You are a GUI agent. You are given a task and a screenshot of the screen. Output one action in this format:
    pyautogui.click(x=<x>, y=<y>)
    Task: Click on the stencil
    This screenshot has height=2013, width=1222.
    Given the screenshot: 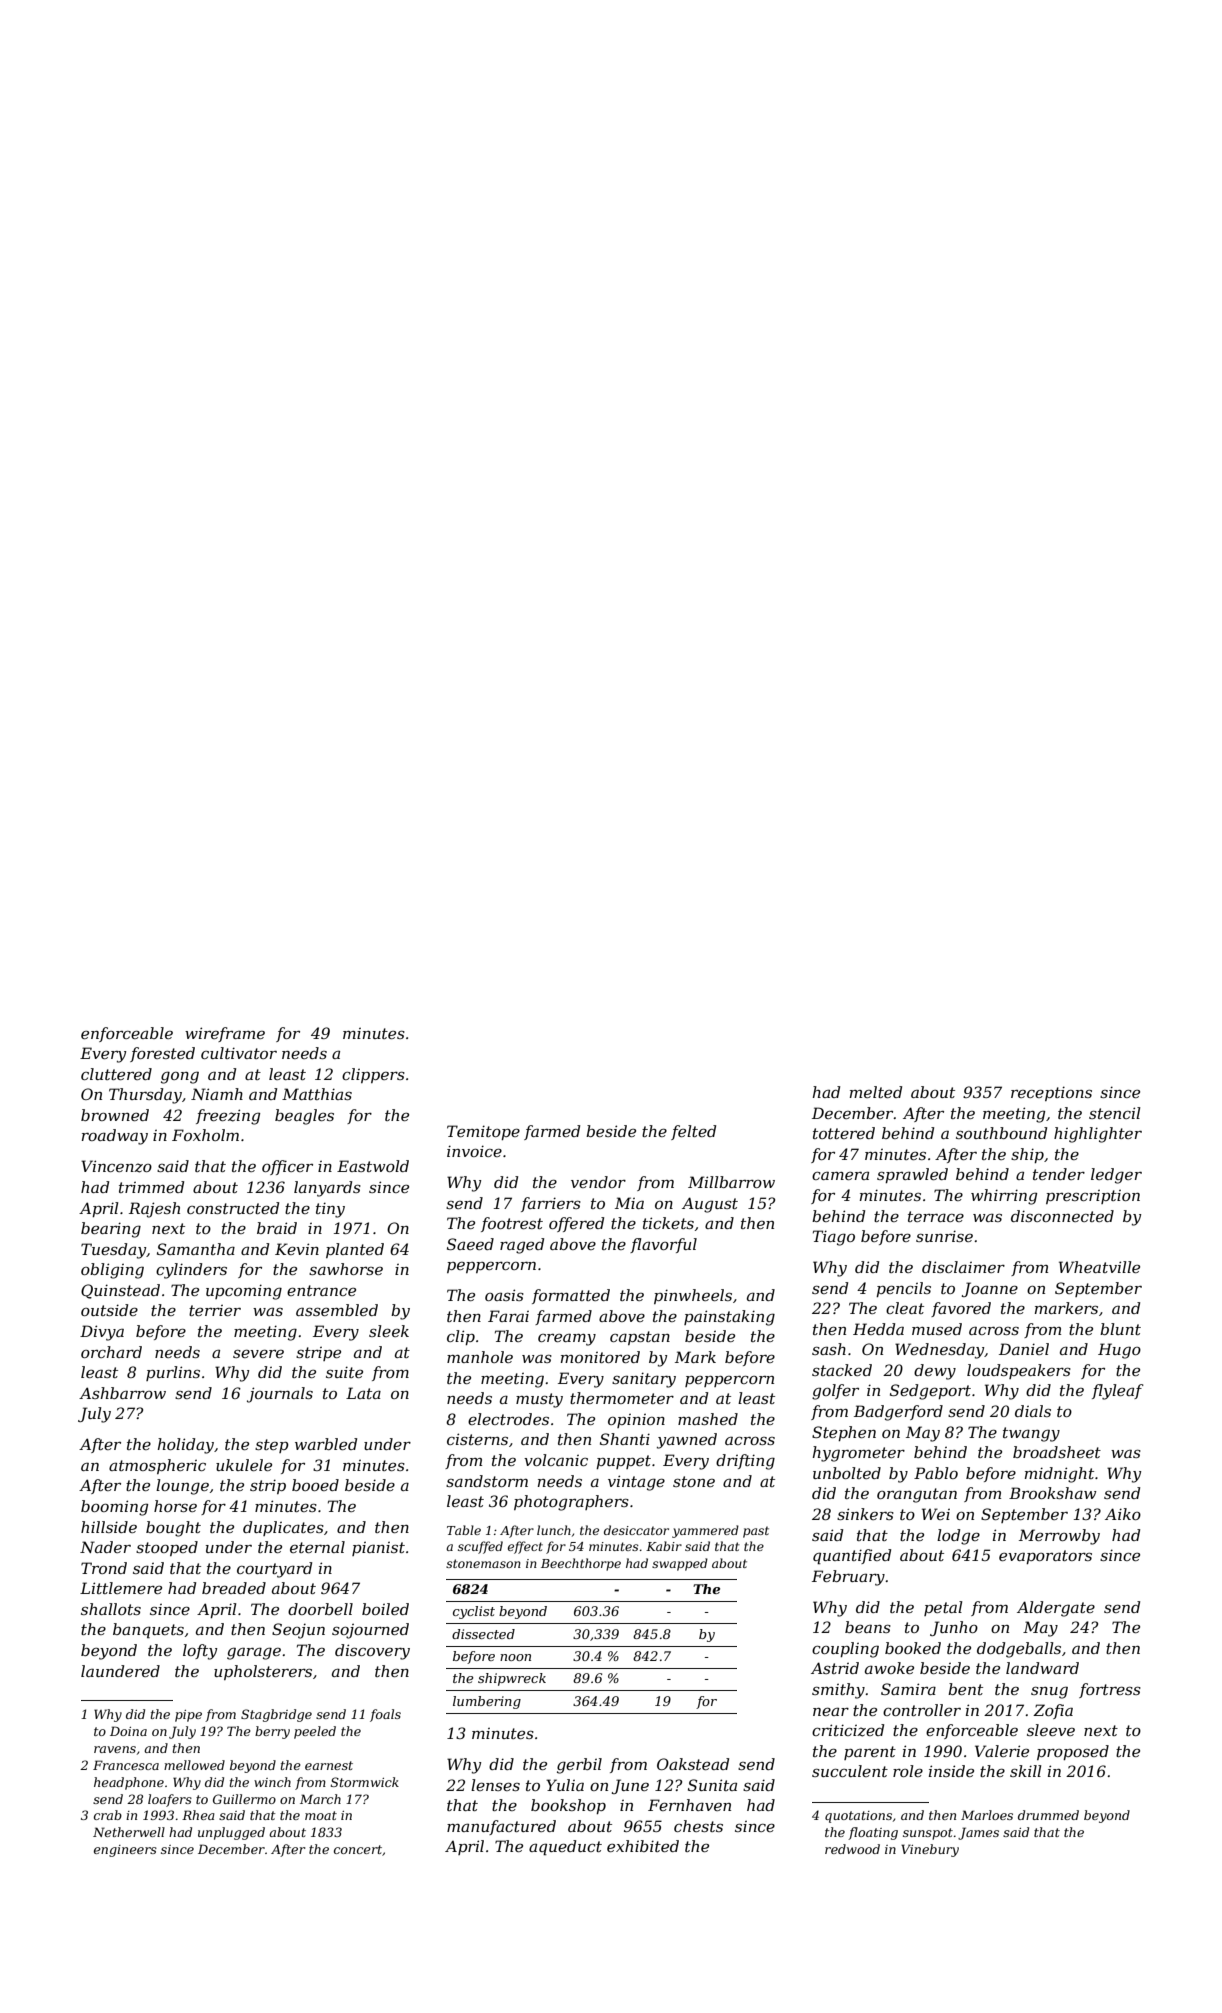 What is the action you would take?
    pyautogui.click(x=1114, y=1113)
